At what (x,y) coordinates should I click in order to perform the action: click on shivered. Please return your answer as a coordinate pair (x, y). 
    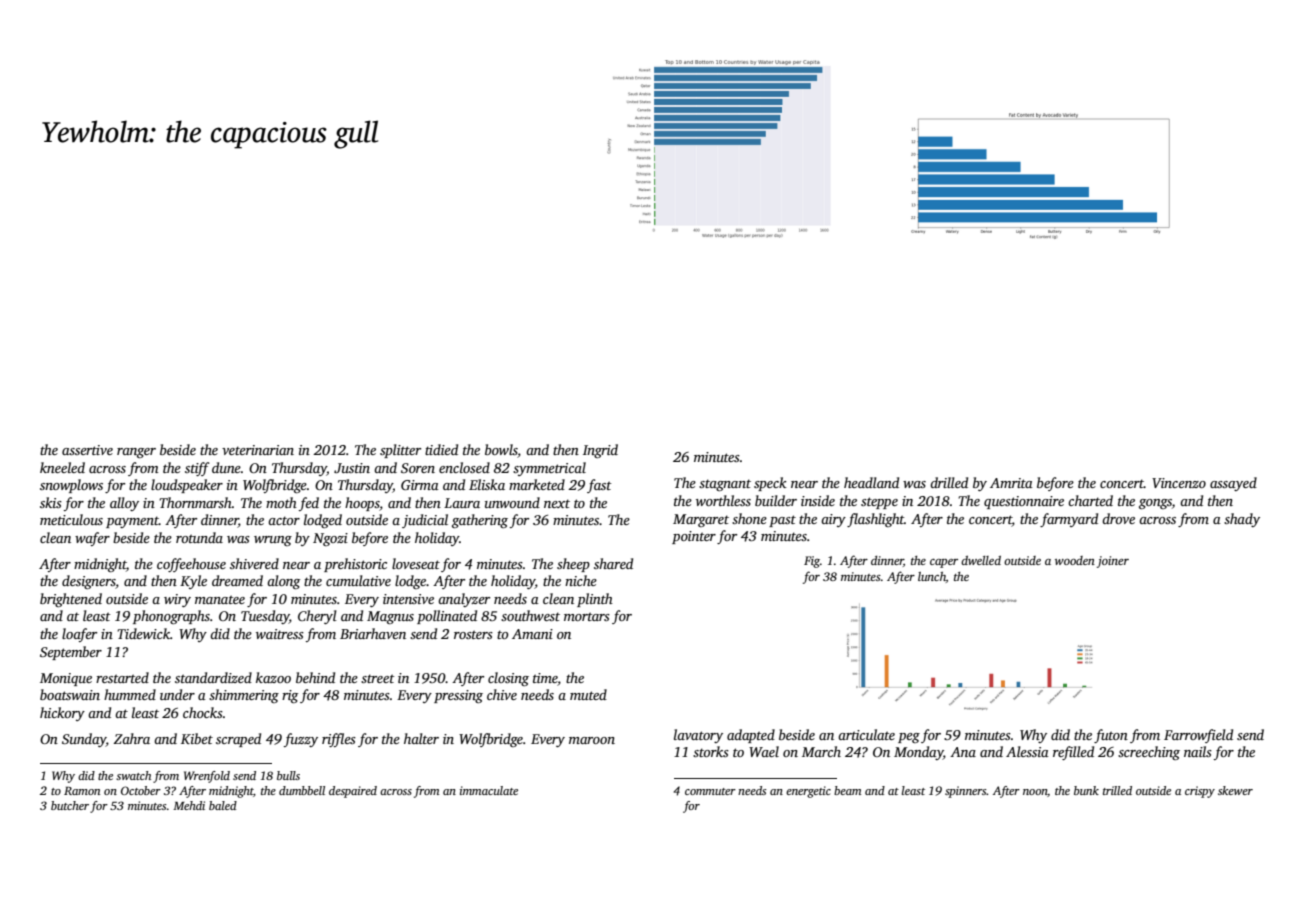
    Looking at the image, I should click on (254, 563).
